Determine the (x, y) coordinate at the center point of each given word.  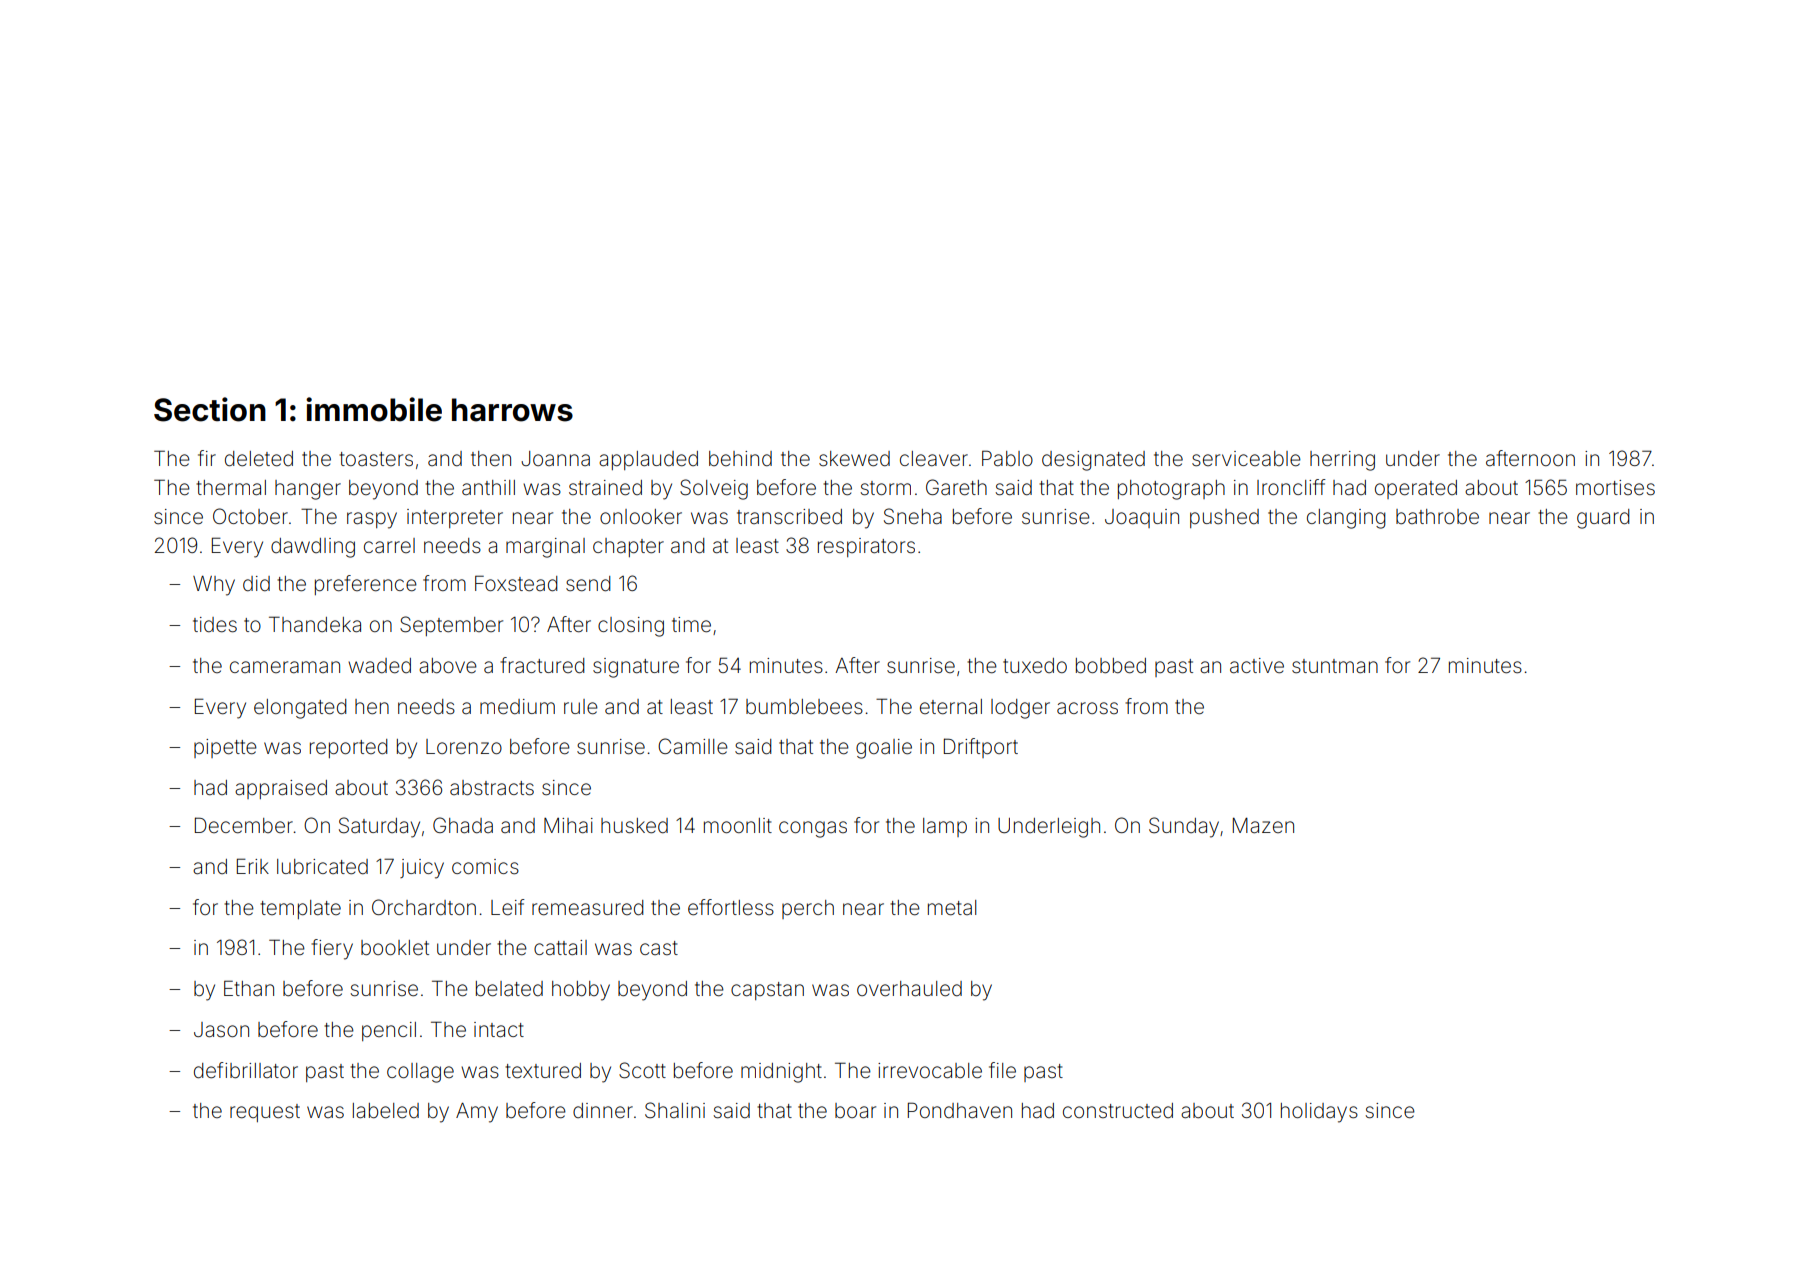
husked (634, 826)
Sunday (1184, 827)
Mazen (1263, 825)
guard (1603, 519)
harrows (512, 410)
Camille (693, 746)
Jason (221, 1029)
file (1002, 1070)
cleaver (934, 459)
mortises (1615, 488)
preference (366, 585)
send (588, 584)
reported (349, 748)
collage (420, 1073)
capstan (767, 991)
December (244, 825)
